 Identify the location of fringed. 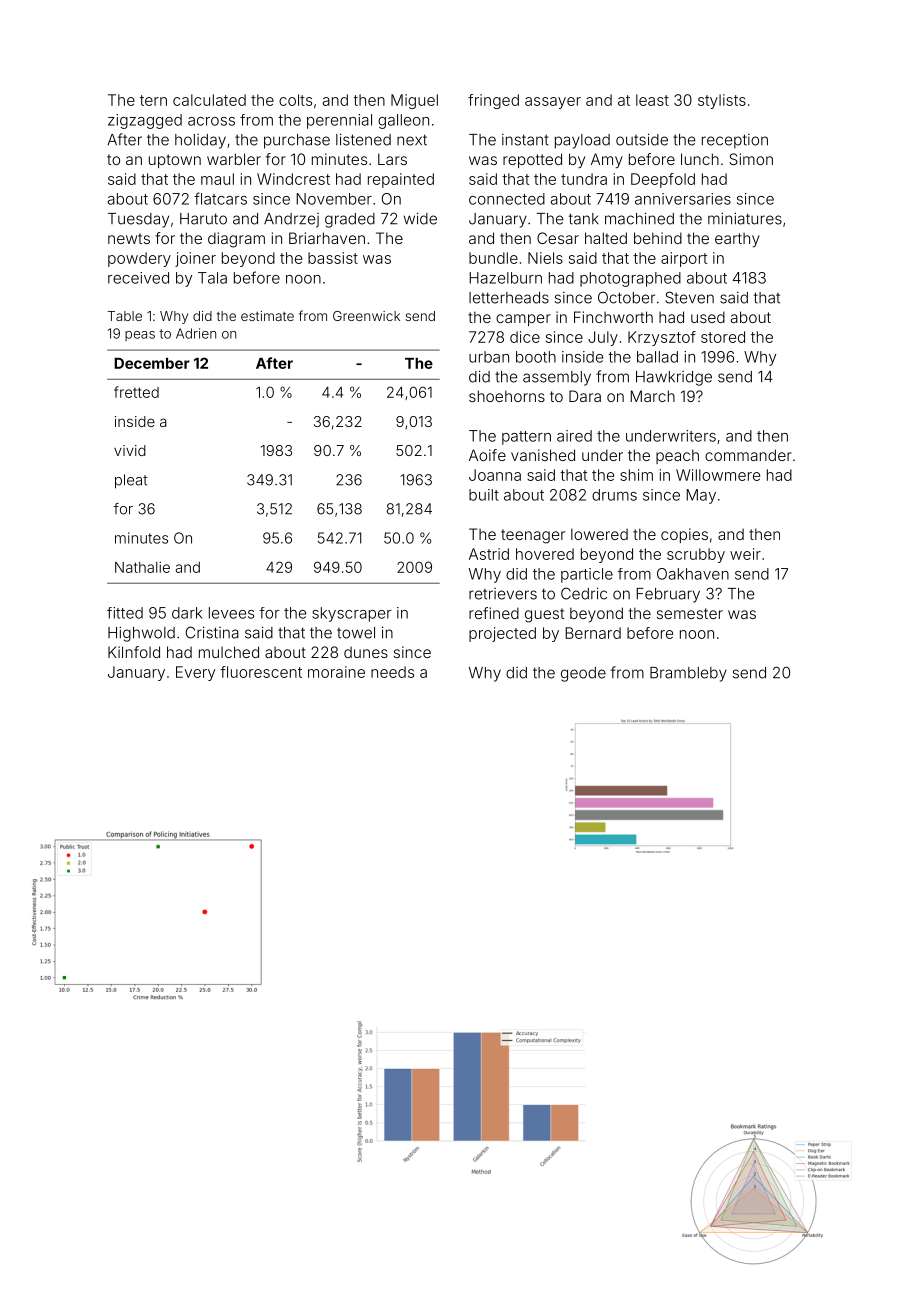
(493, 101).
